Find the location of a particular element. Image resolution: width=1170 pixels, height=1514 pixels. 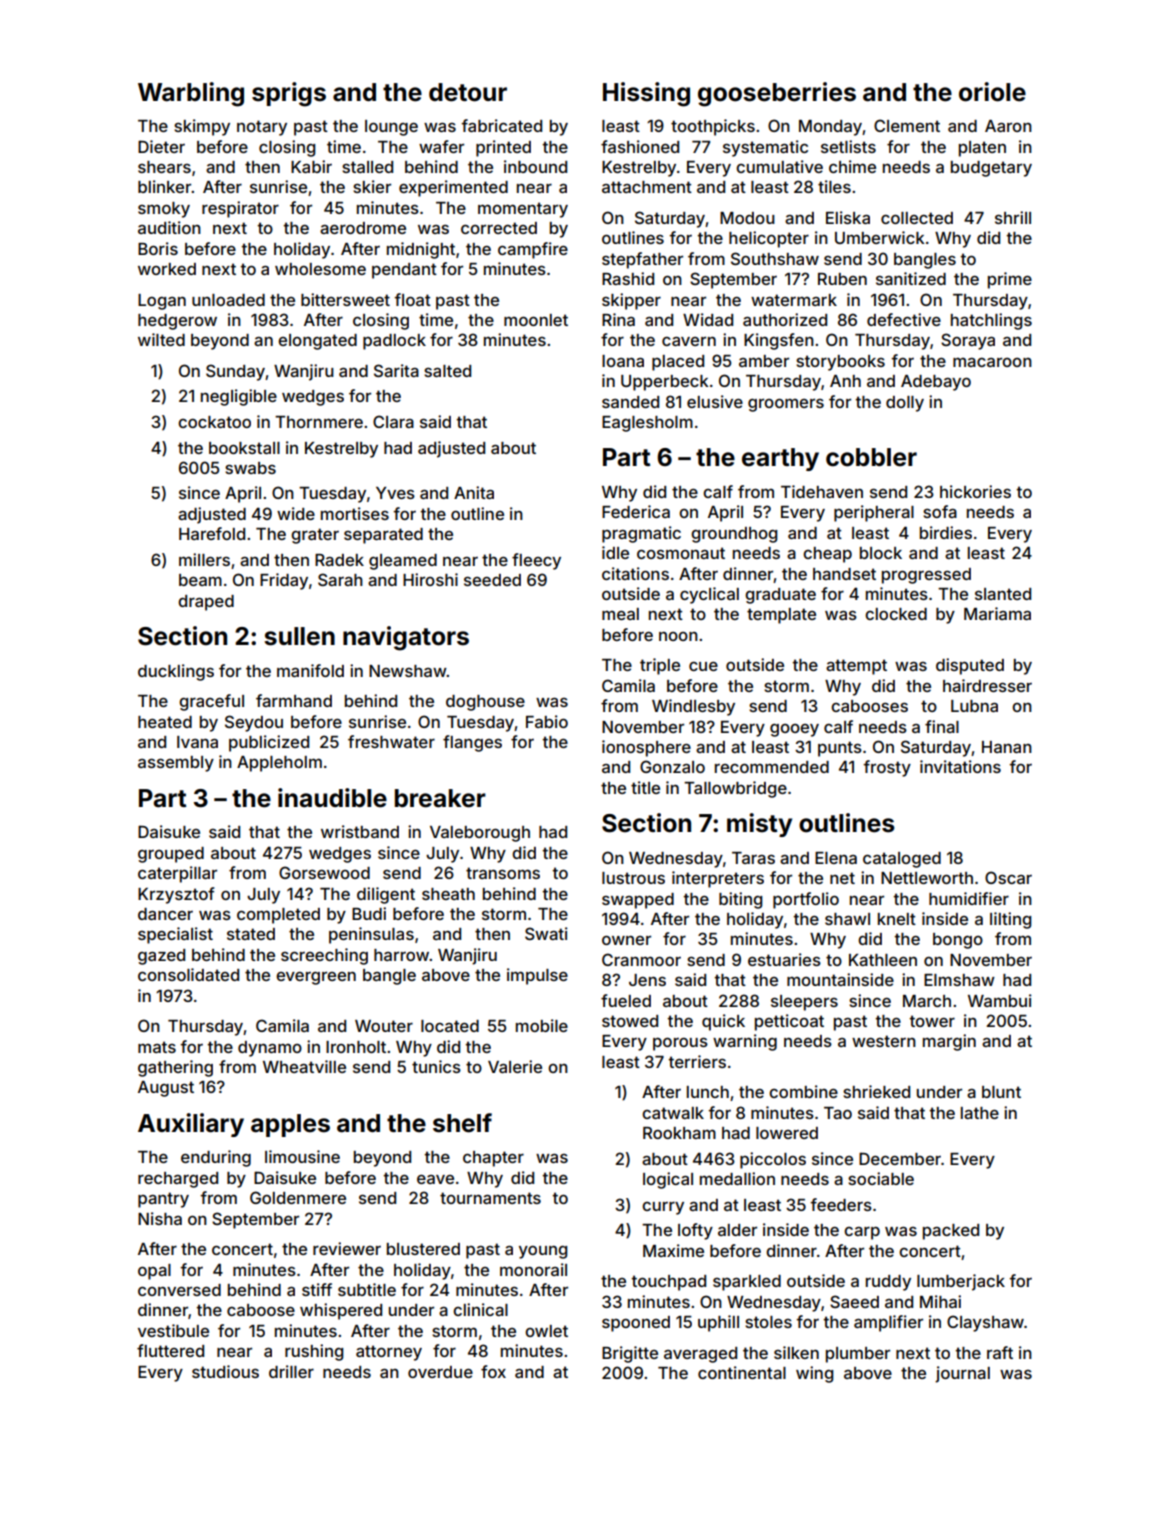

cobbler is located at coordinates (871, 457).
